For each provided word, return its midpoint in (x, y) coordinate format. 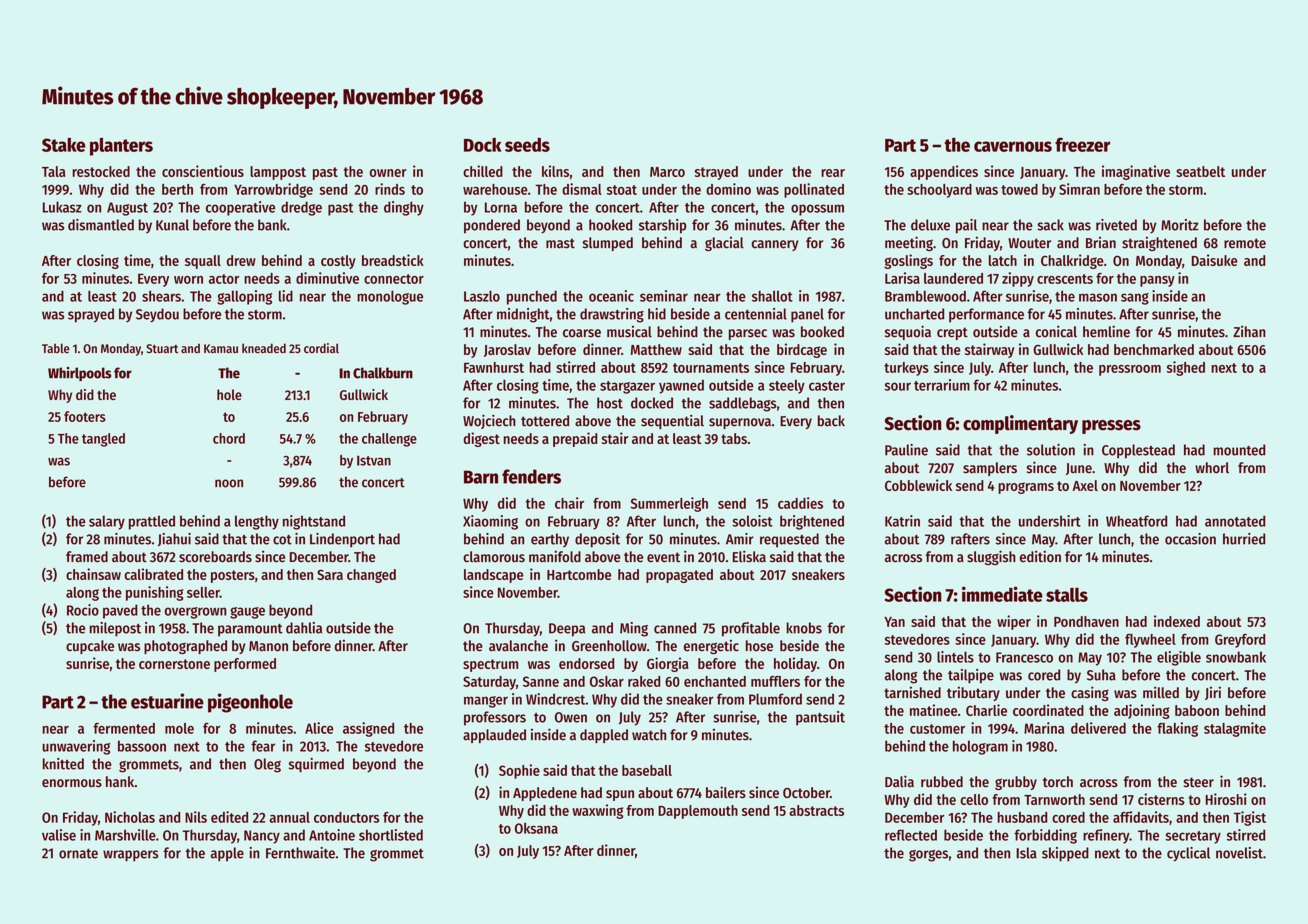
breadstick (393, 260)
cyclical (1188, 854)
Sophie (519, 771)
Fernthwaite (300, 853)
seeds (527, 145)
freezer (1082, 144)
